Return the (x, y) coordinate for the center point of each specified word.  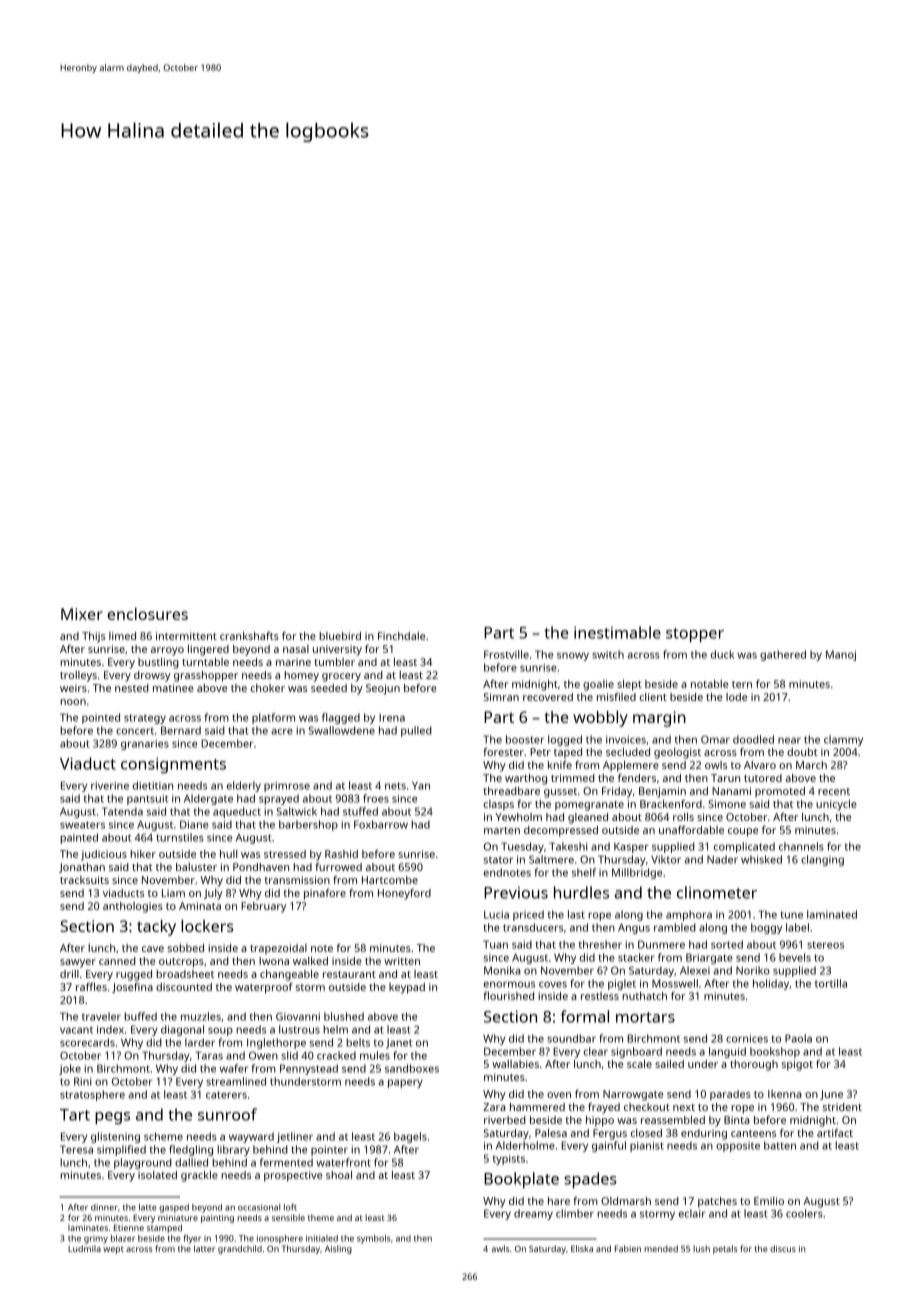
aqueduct (237, 812)
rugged (134, 975)
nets (395, 786)
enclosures (147, 614)
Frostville (506, 654)
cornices (747, 1038)
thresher (600, 944)
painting (217, 1218)
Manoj (841, 655)
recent (834, 791)
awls (501, 1248)
